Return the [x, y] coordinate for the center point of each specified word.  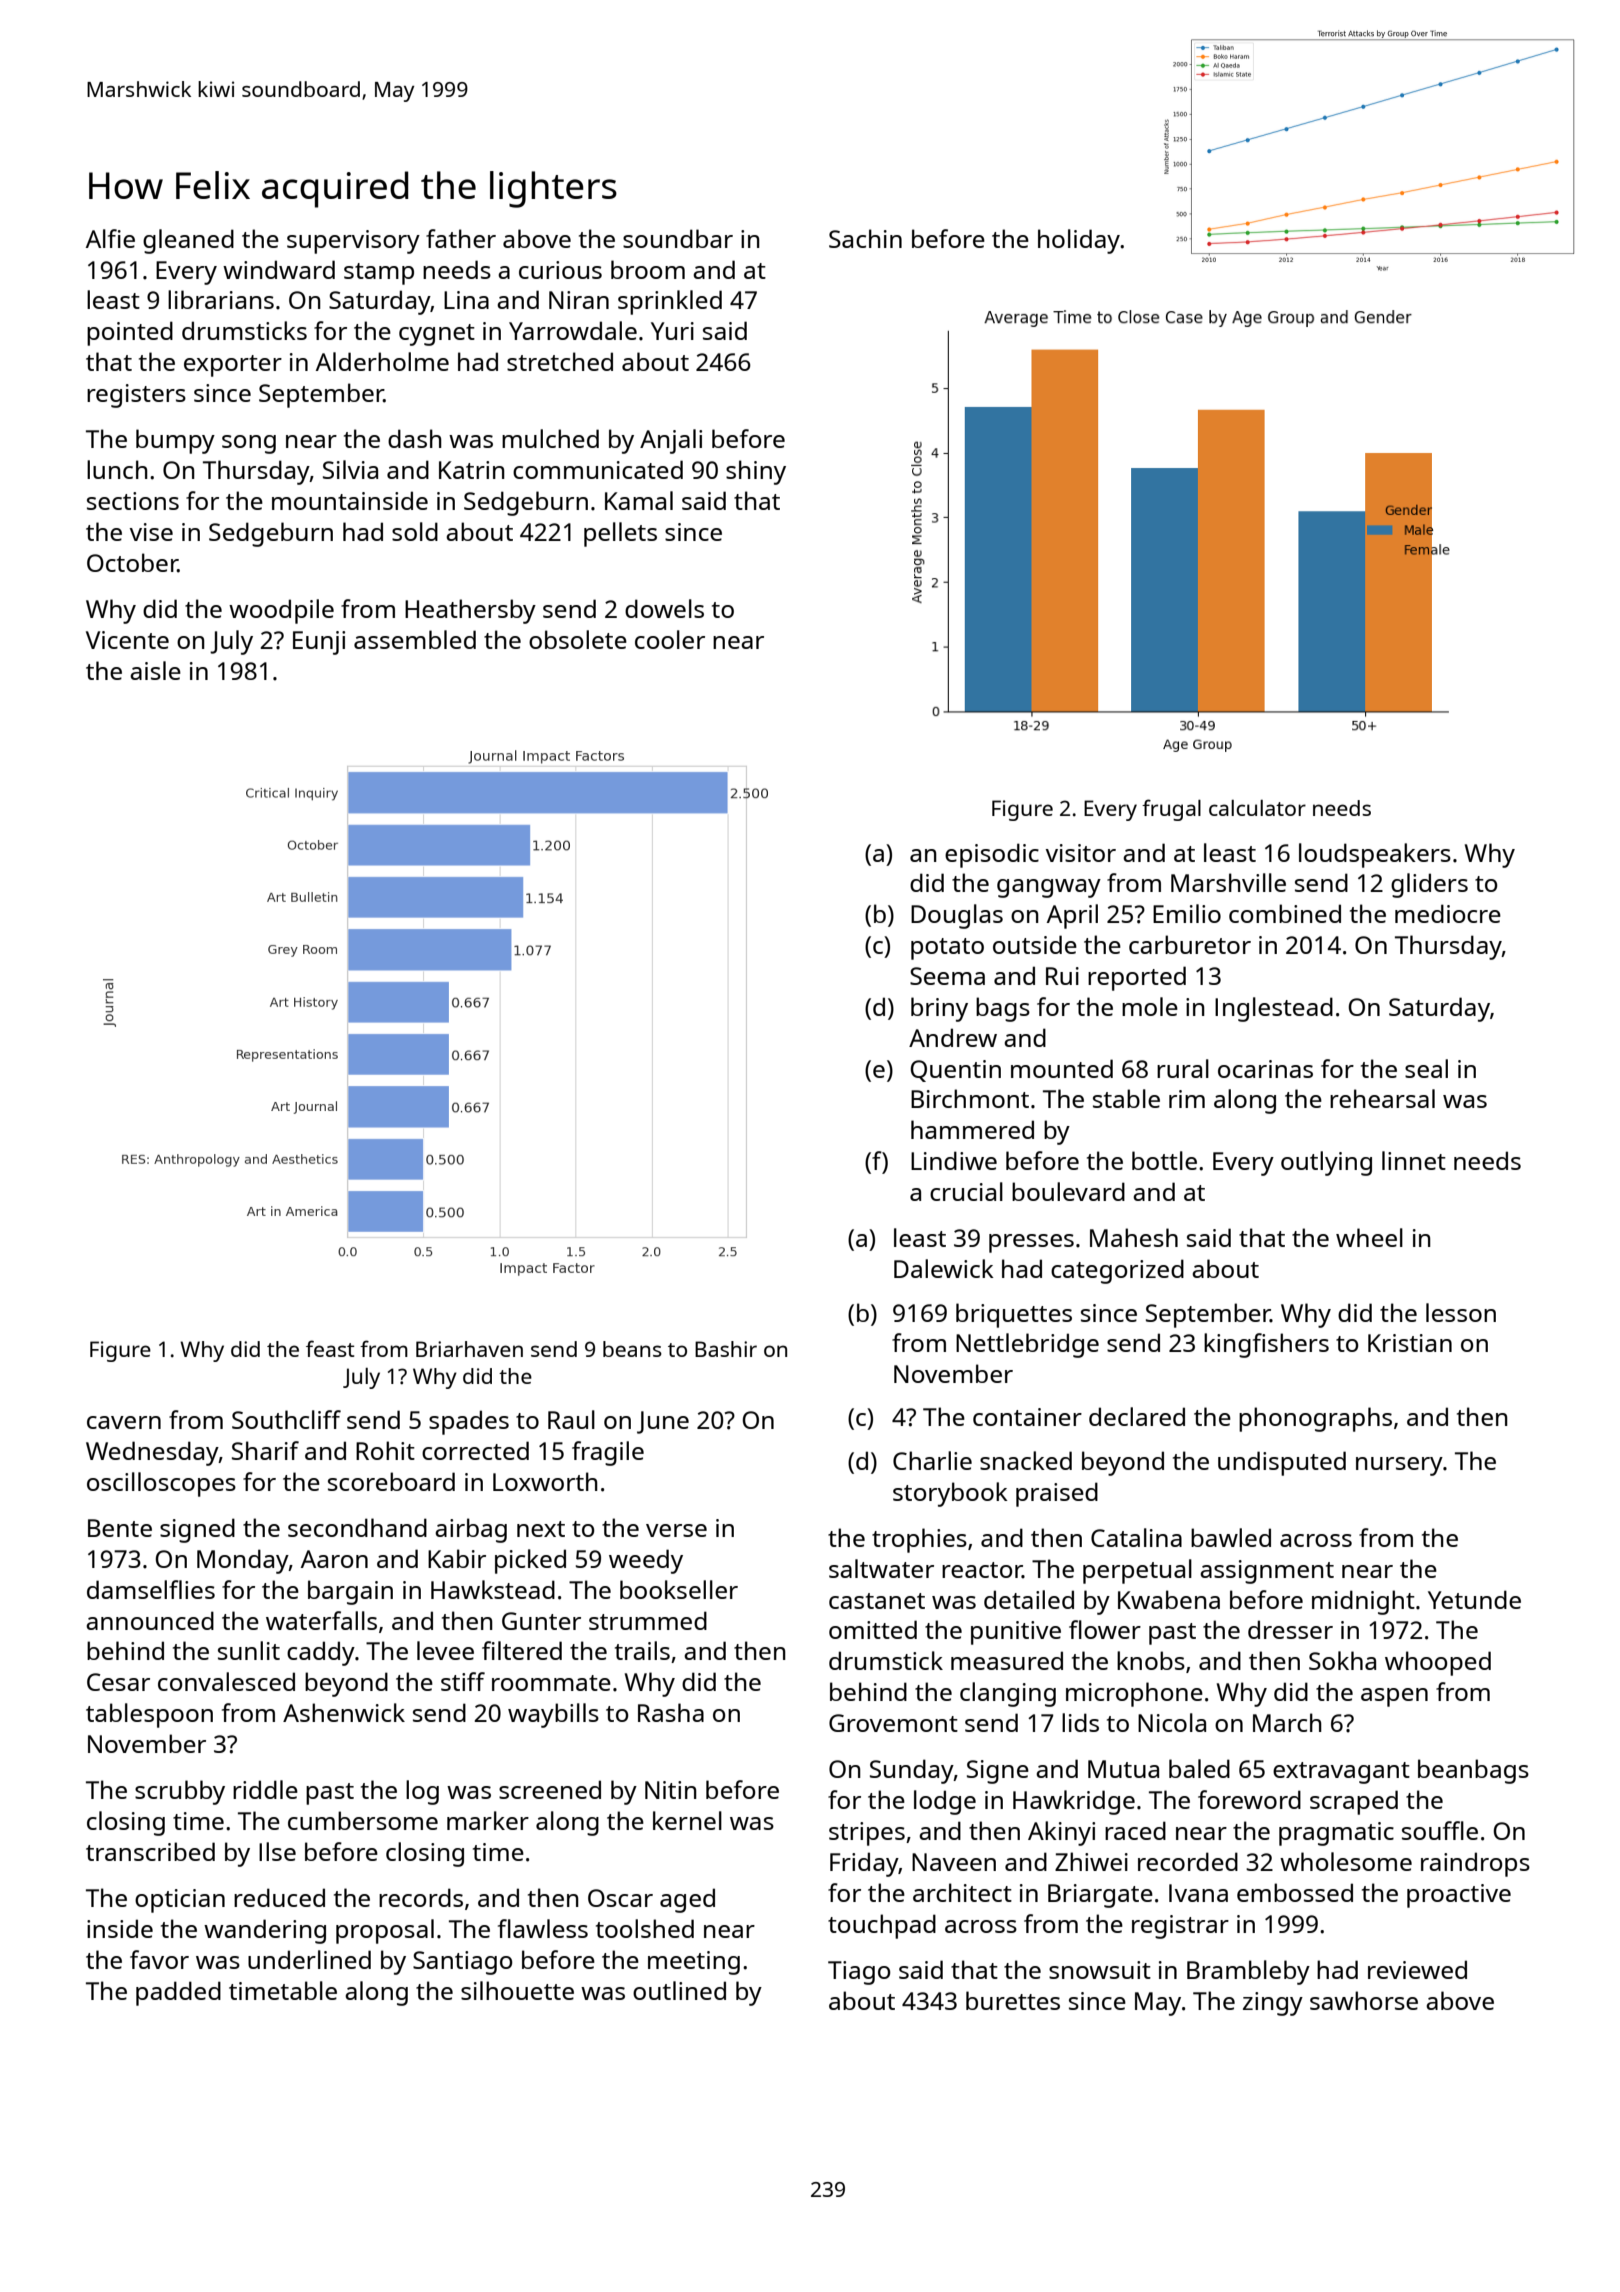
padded [178, 1993]
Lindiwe [954, 1160]
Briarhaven [469, 1349]
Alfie [110, 238]
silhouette [517, 1990]
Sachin [865, 238]
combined [1285, 913]
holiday [1079, 241]
